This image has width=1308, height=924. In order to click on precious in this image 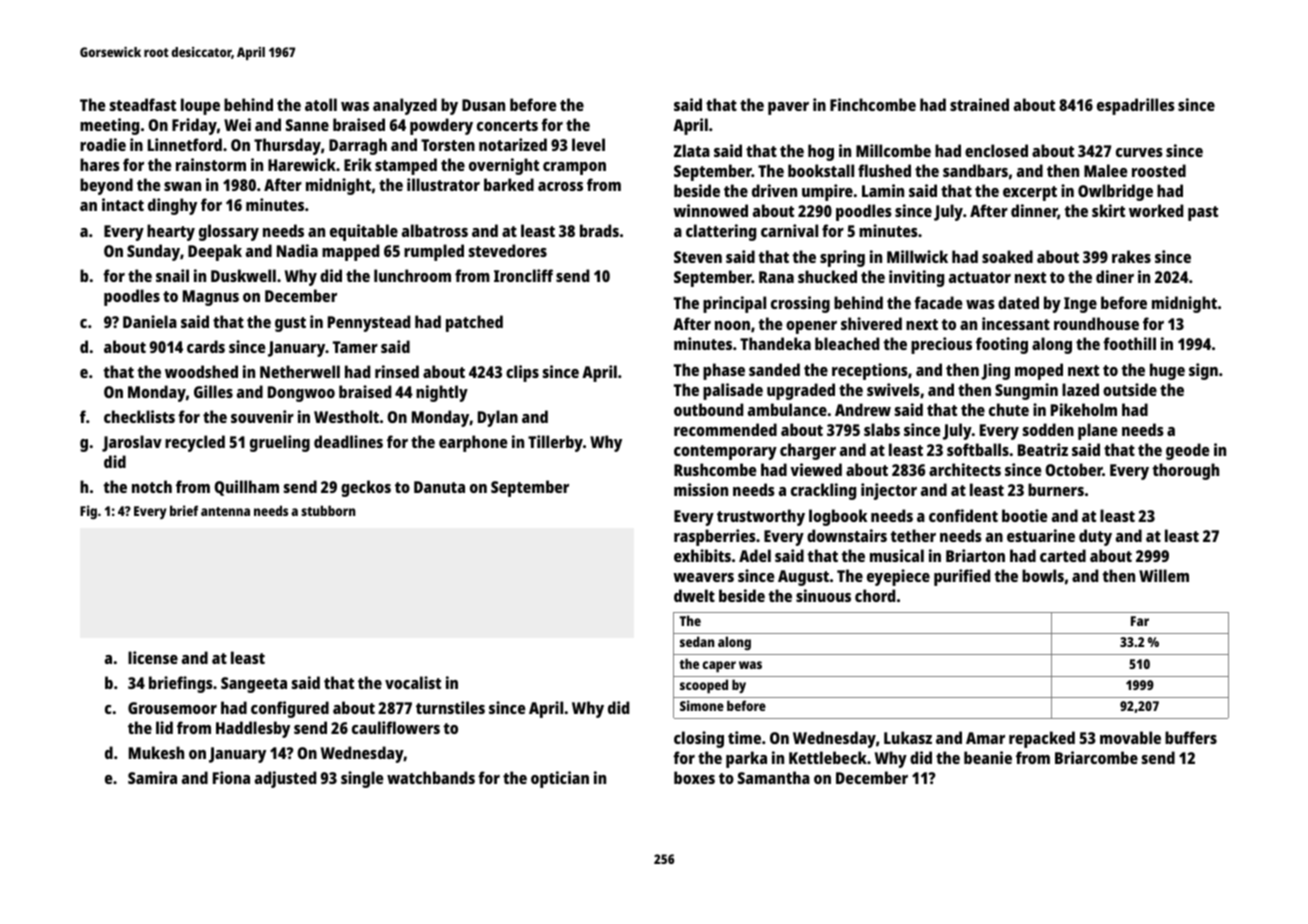, I will do `click(941, 345)`.
